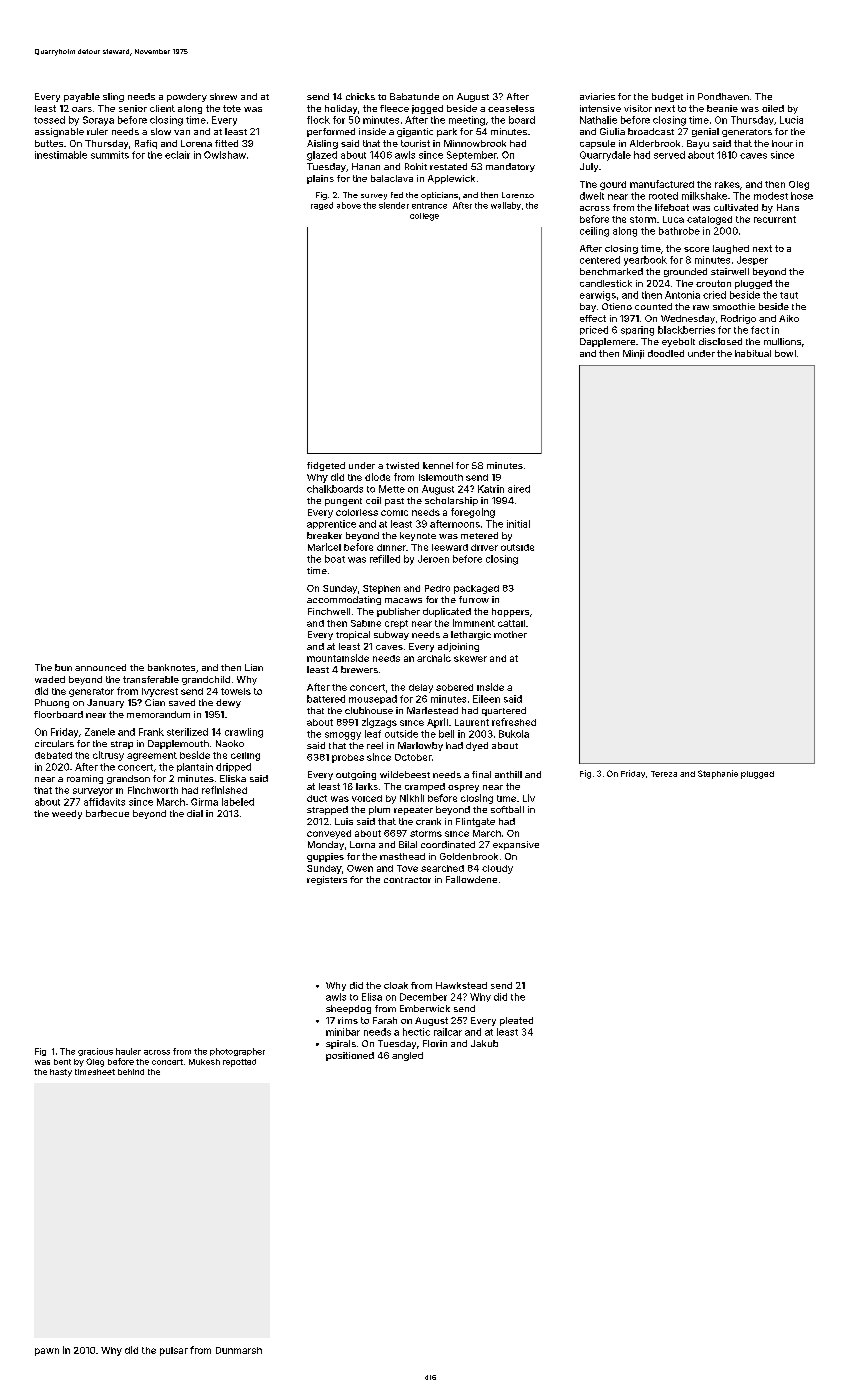  What do you see at coordinates (723, 96) in the screenshot?
I see `Pondhaven` at bounding box center [723, 96].
